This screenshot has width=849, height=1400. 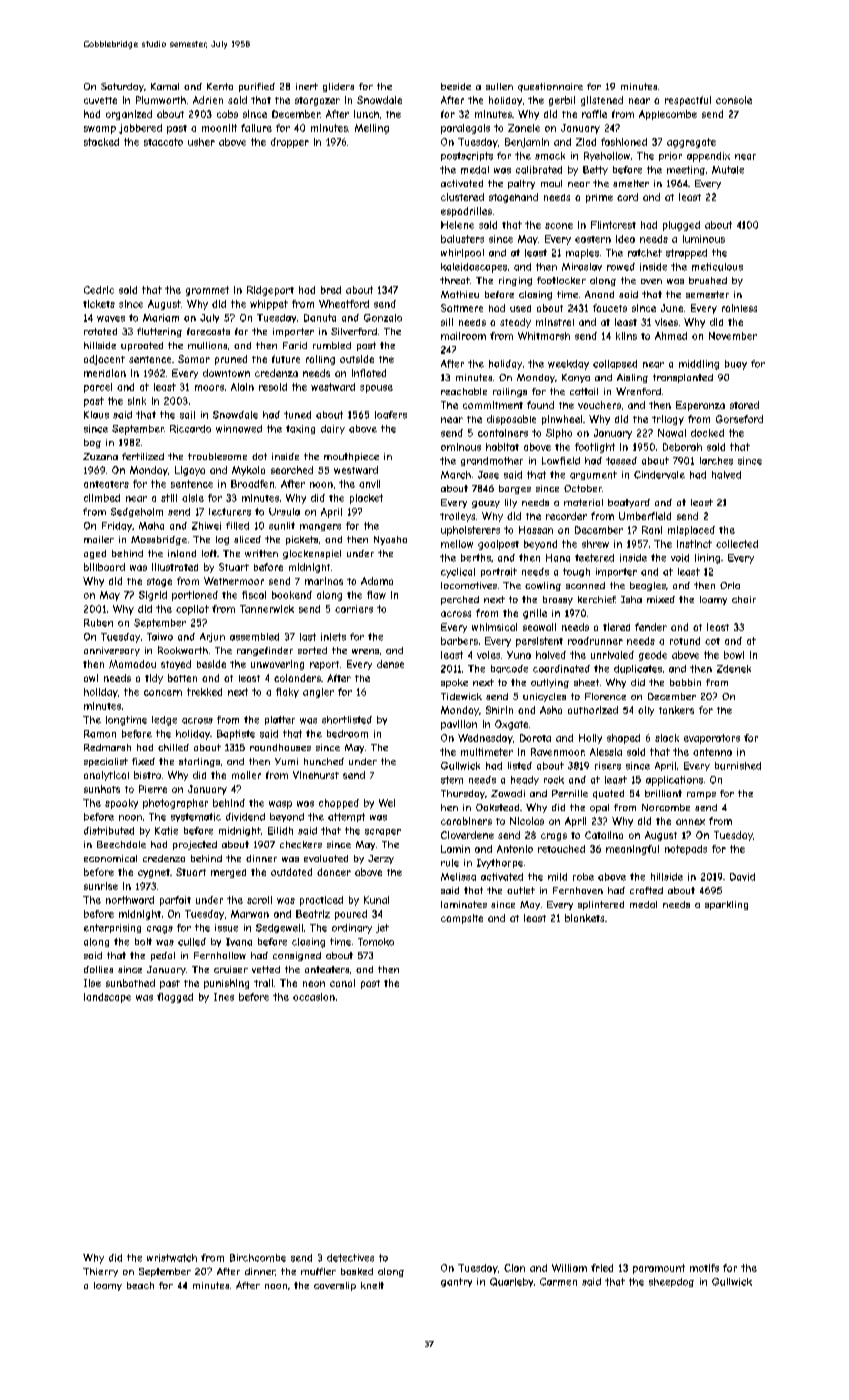 What do you see at coordinates (350, 1258) in the screenshot?
I see `detectives` at bounding box center [350, 1258].
